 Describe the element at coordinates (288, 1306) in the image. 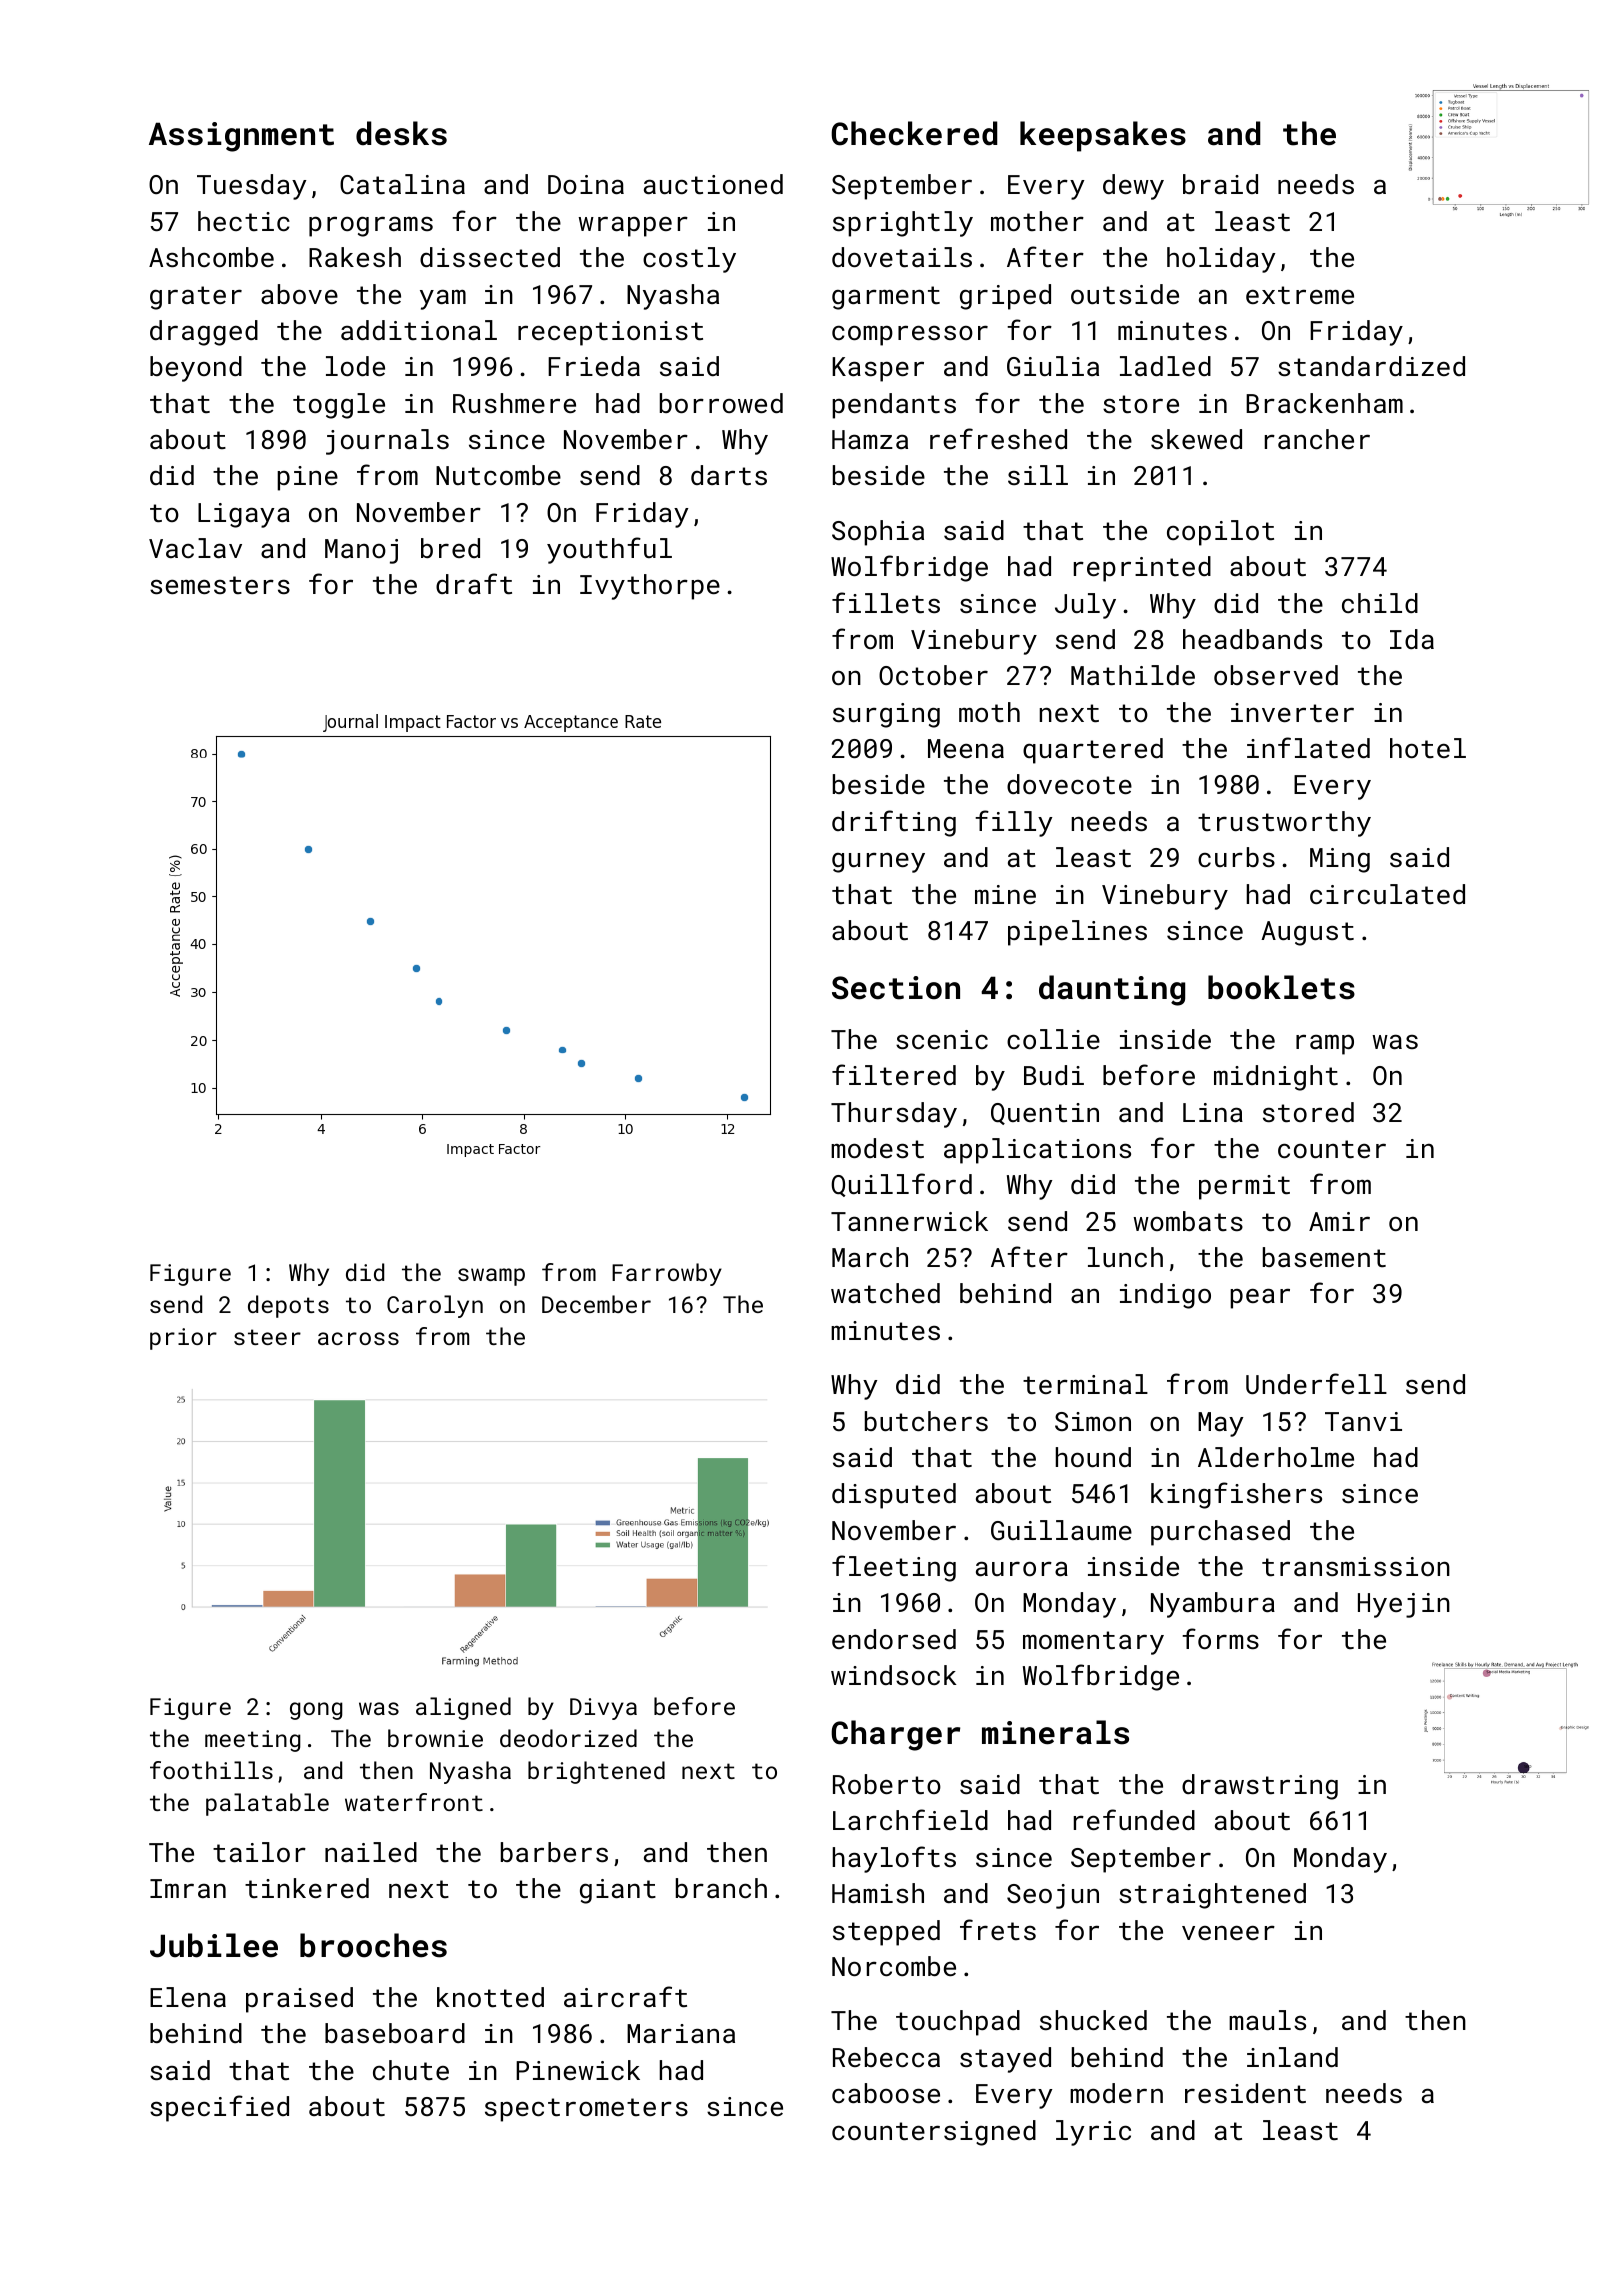

I see `depots` at that location.
